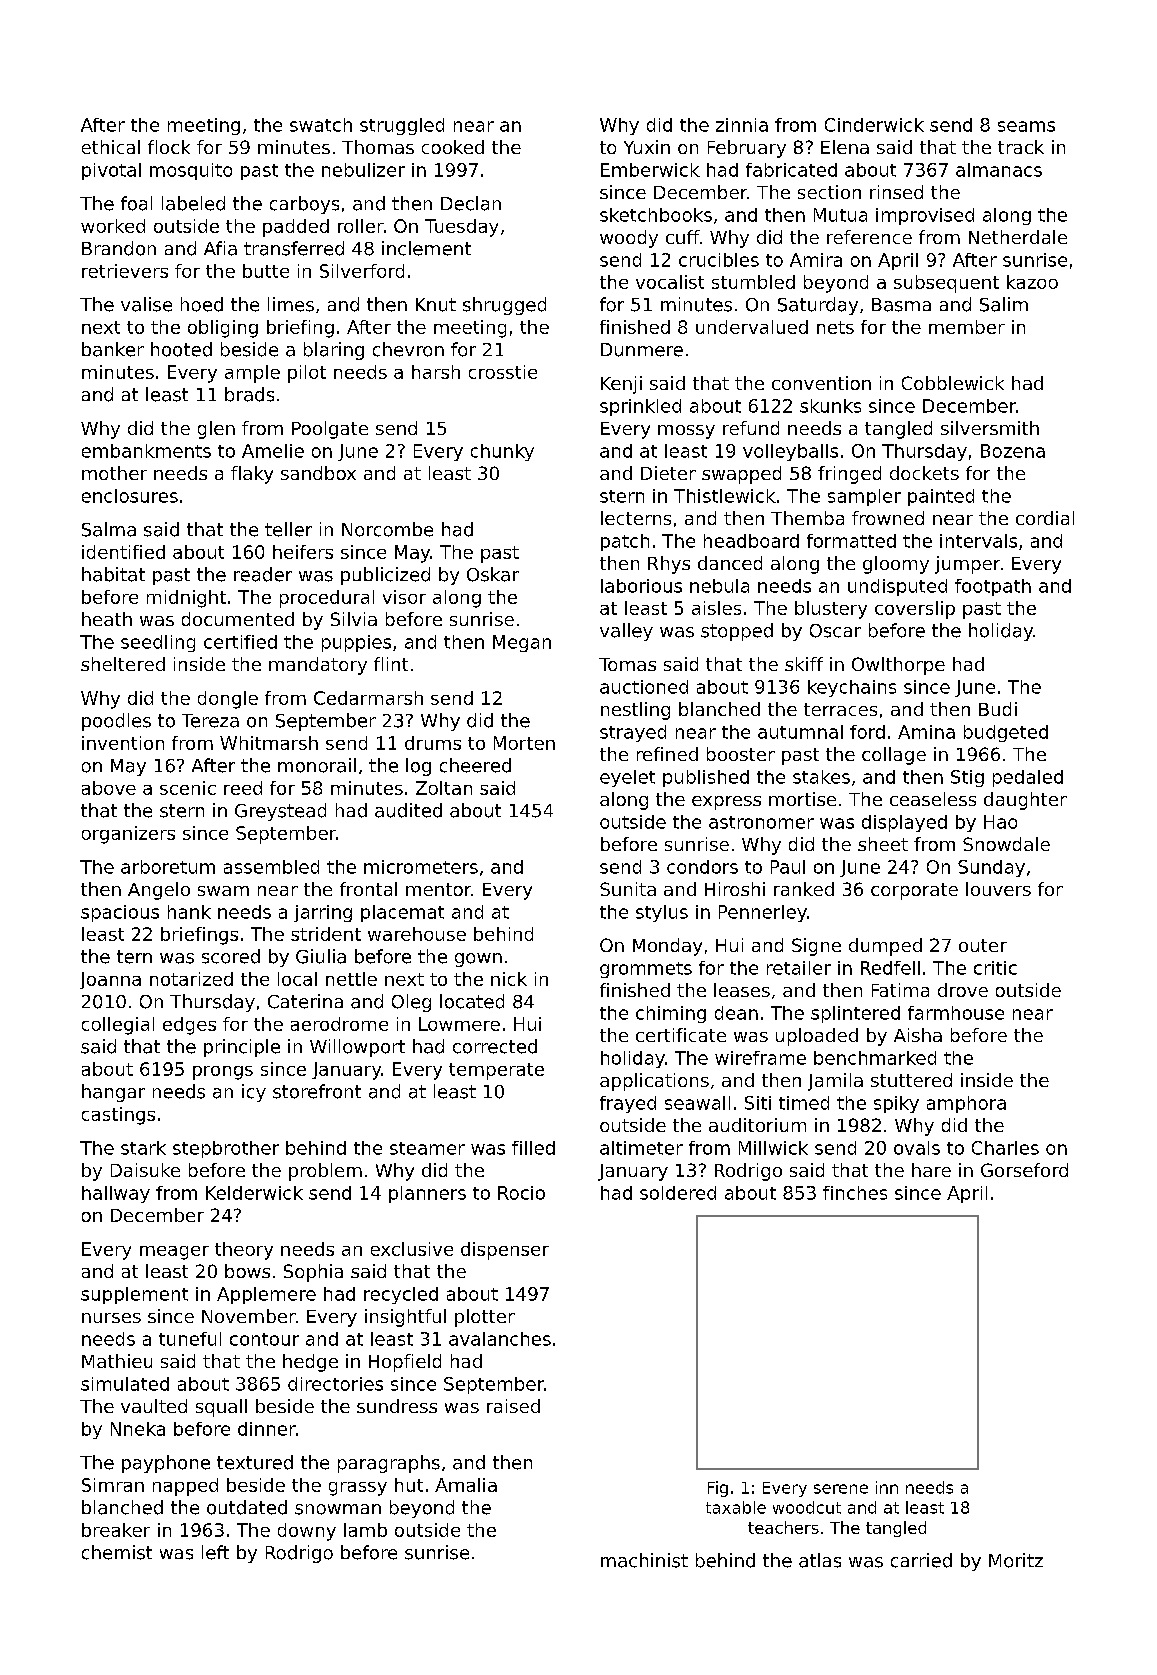 The height and width of the screenshot is (1675, 1157). What do you see at coordinates (189, 912) in the screenshot?
I see `hank` at bounding box center [189, 912].
